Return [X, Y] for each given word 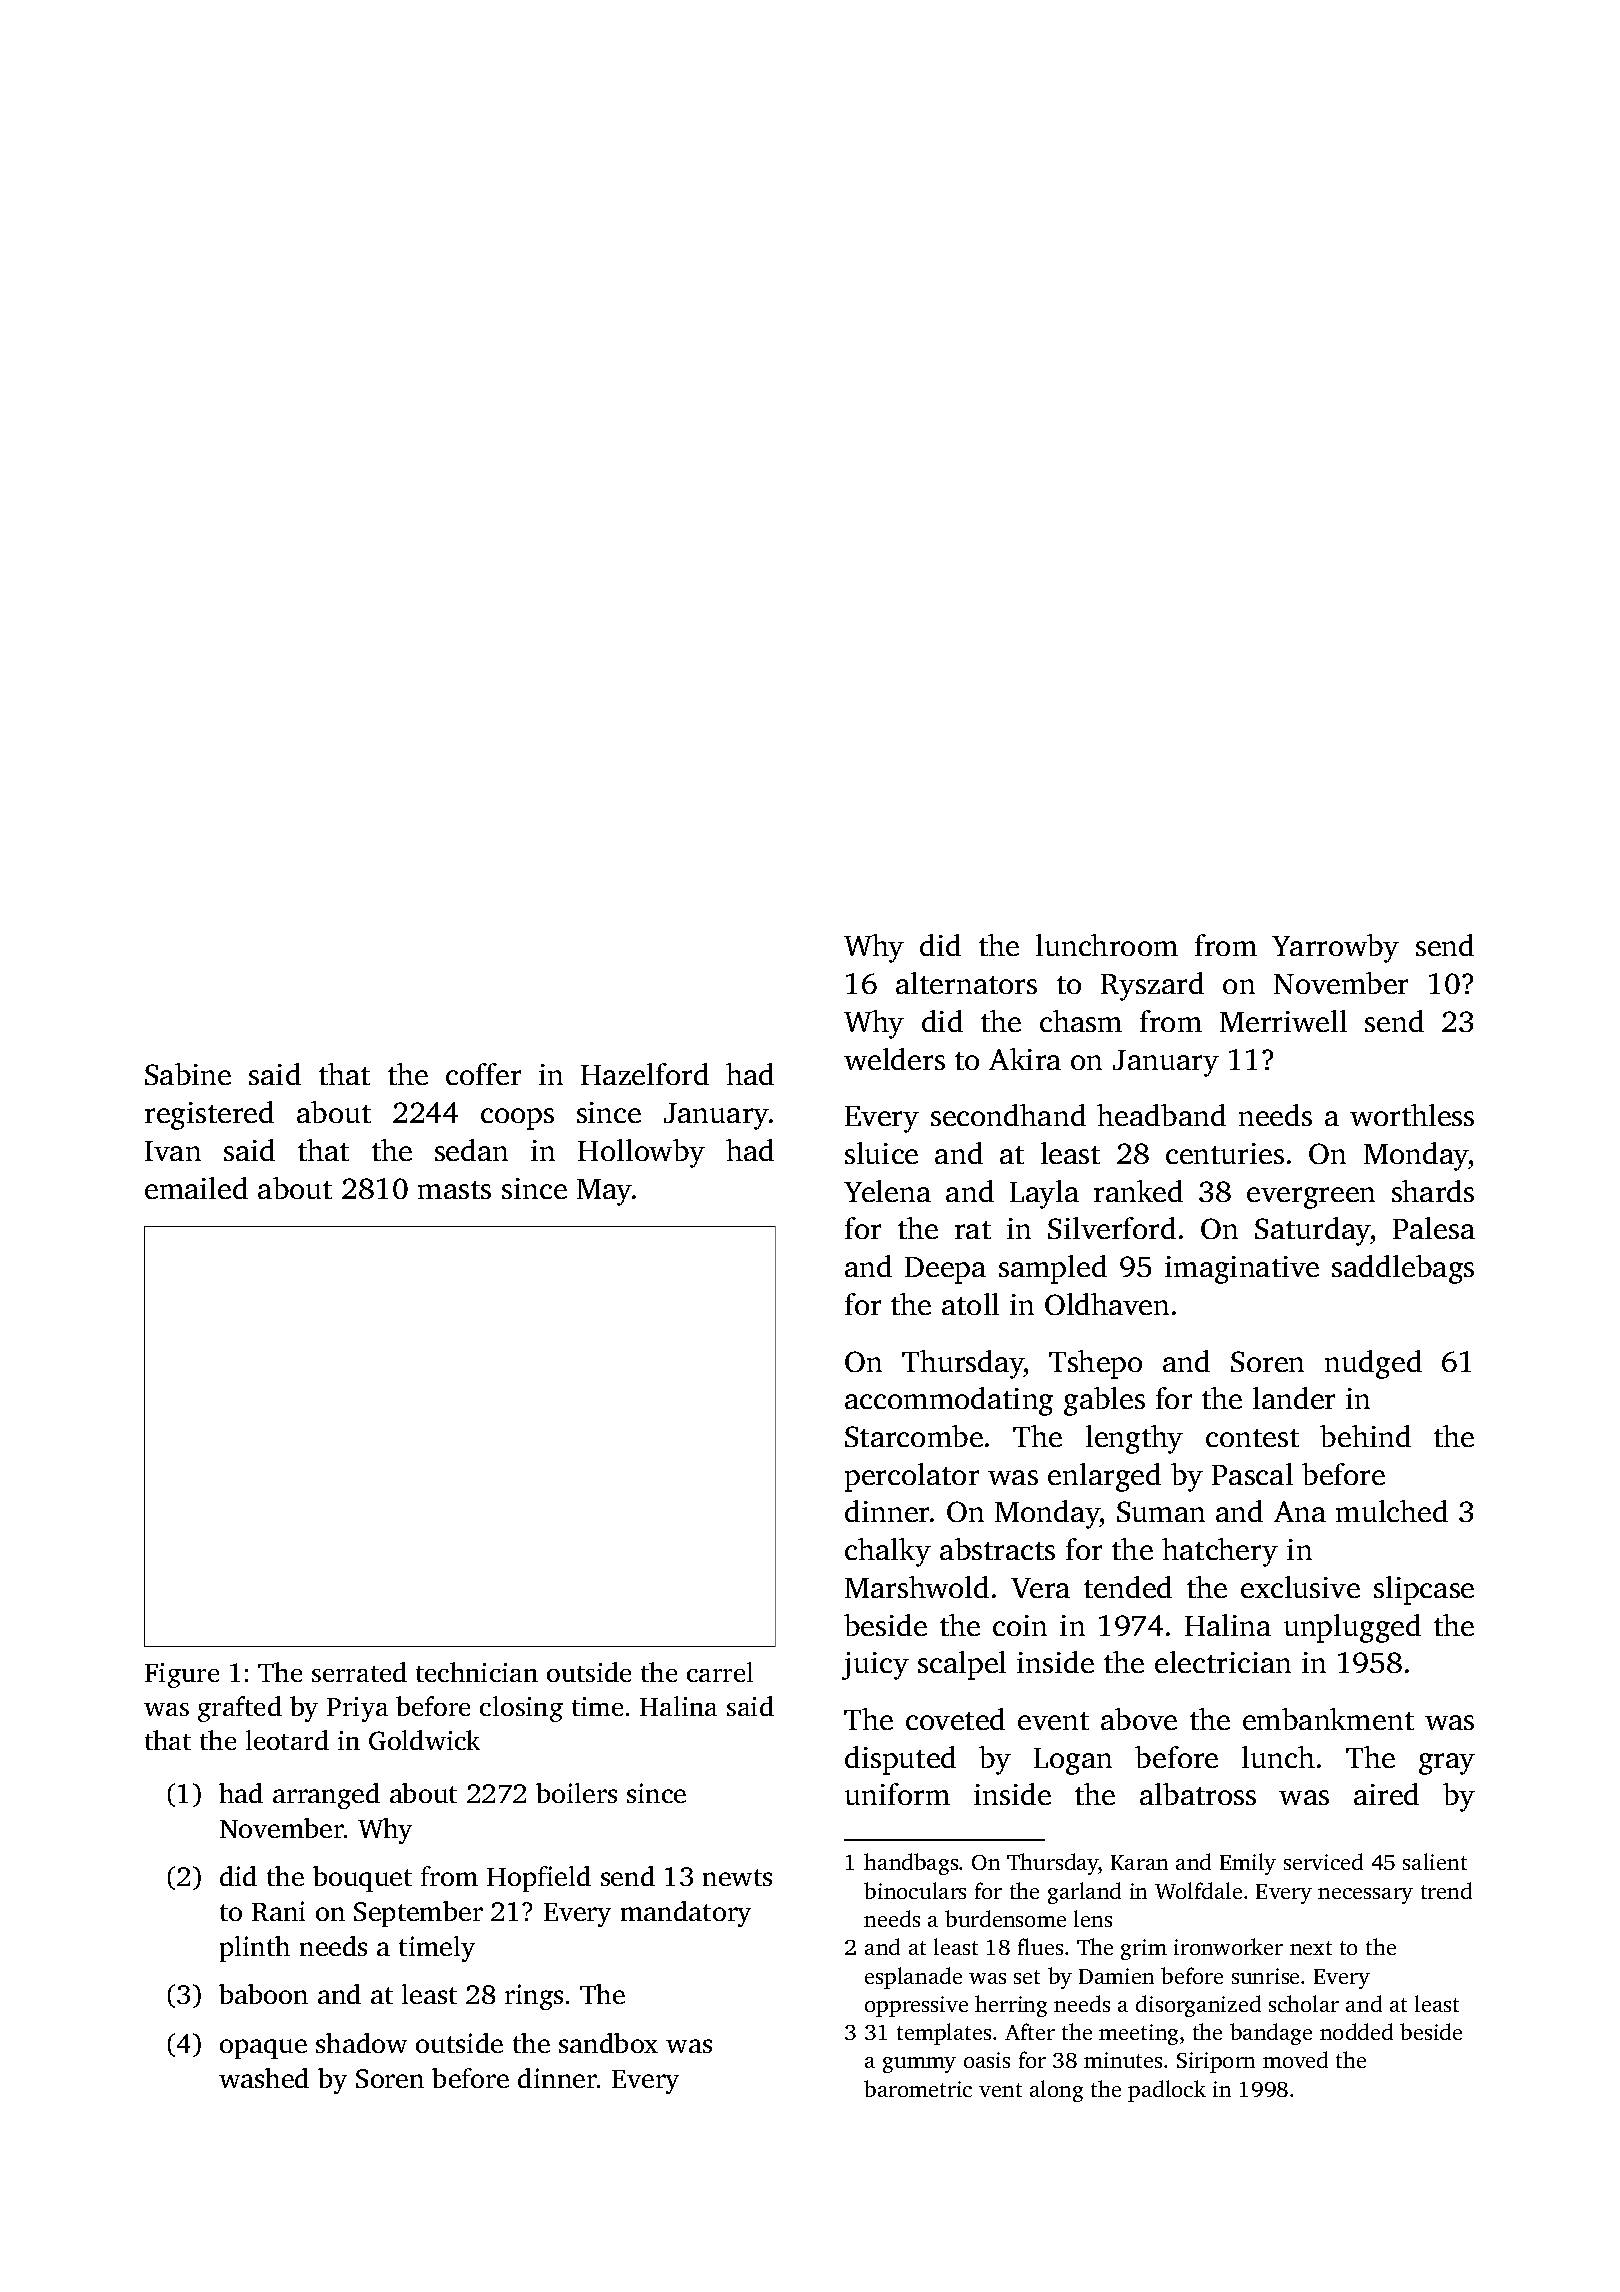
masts [454, 1190]
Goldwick [424, 1740]
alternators [966, 983]
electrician [1223, 1662]
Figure [182, 1675]
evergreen [1311, 1198]
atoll [970, 1304]
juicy [875, 1666]
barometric [918, 2088]
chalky [888, 1552]
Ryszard [1152, 986]
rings [534, 1997]
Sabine [188, 1074]
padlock [1167, 2091]
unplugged [1352, 1628]
